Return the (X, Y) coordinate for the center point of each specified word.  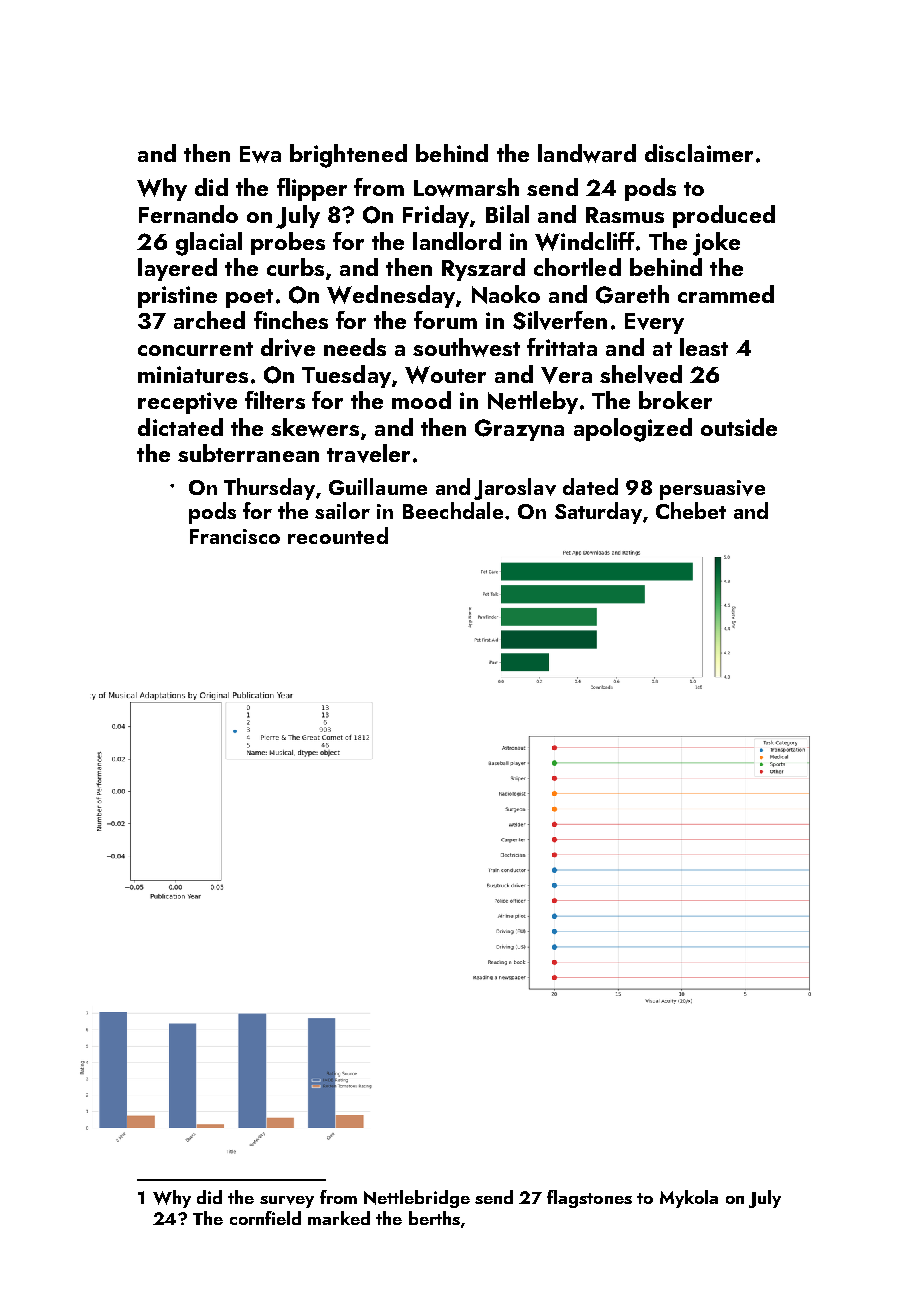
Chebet (691, 510)
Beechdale (453, 510)
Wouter (445, 375)
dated (590, 486)
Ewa (260, 154)
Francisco (235, 536)
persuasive (712, 490)
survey (287, 1202)
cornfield (265, 1218)
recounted (338, 535)
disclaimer (699, 153)
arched (209, 320)
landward (587, 153)
